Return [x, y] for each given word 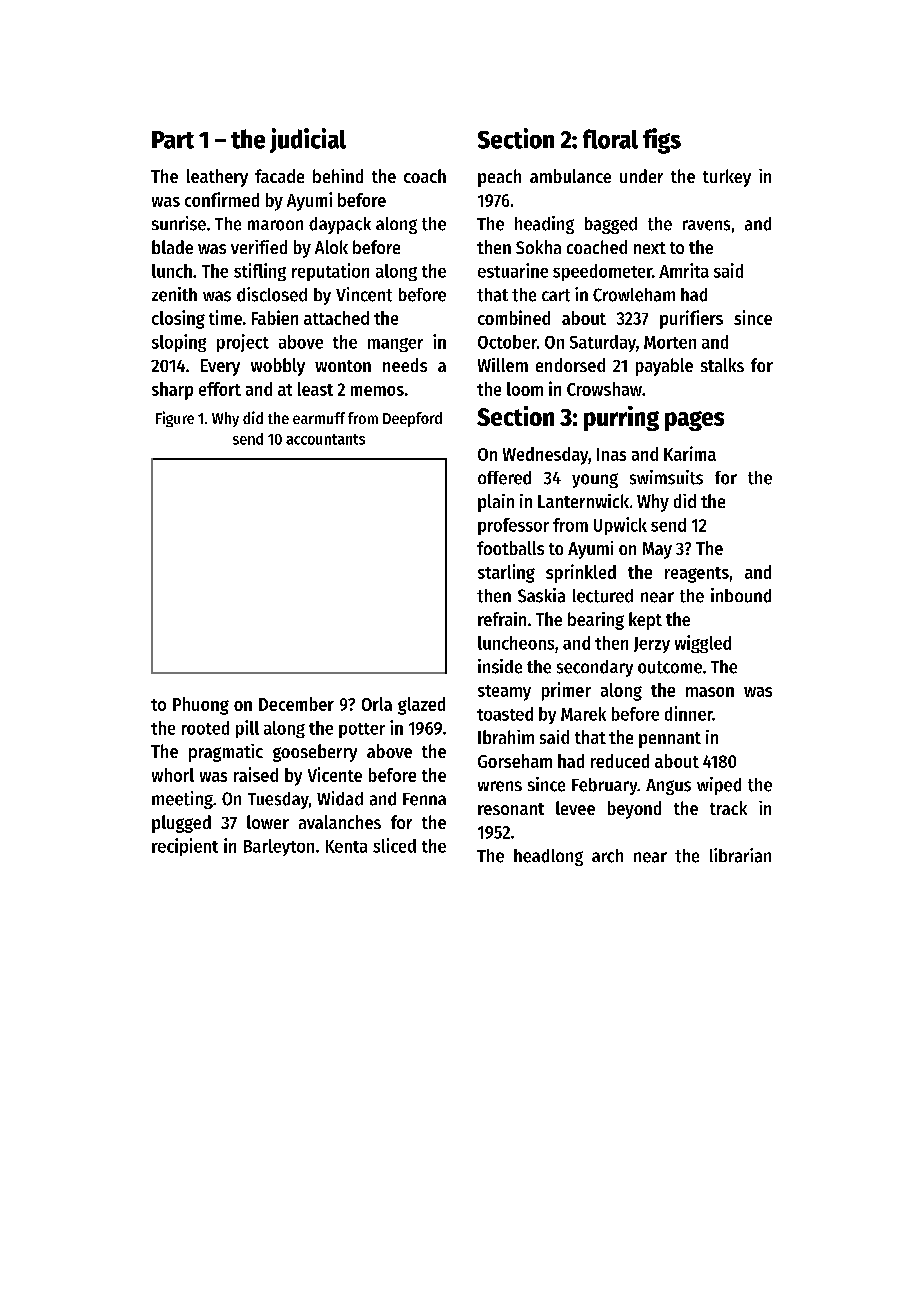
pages [694, 421]
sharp [172, 391]
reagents [697, 575]
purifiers [691, 319]
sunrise [179, 223]
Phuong [201, 706]
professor [513, 526]
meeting [182, 800]
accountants [325, 439]
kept [645, 621]
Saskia [541, 595]
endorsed [570, 365]
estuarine [513, 270]
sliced [394, 845]
